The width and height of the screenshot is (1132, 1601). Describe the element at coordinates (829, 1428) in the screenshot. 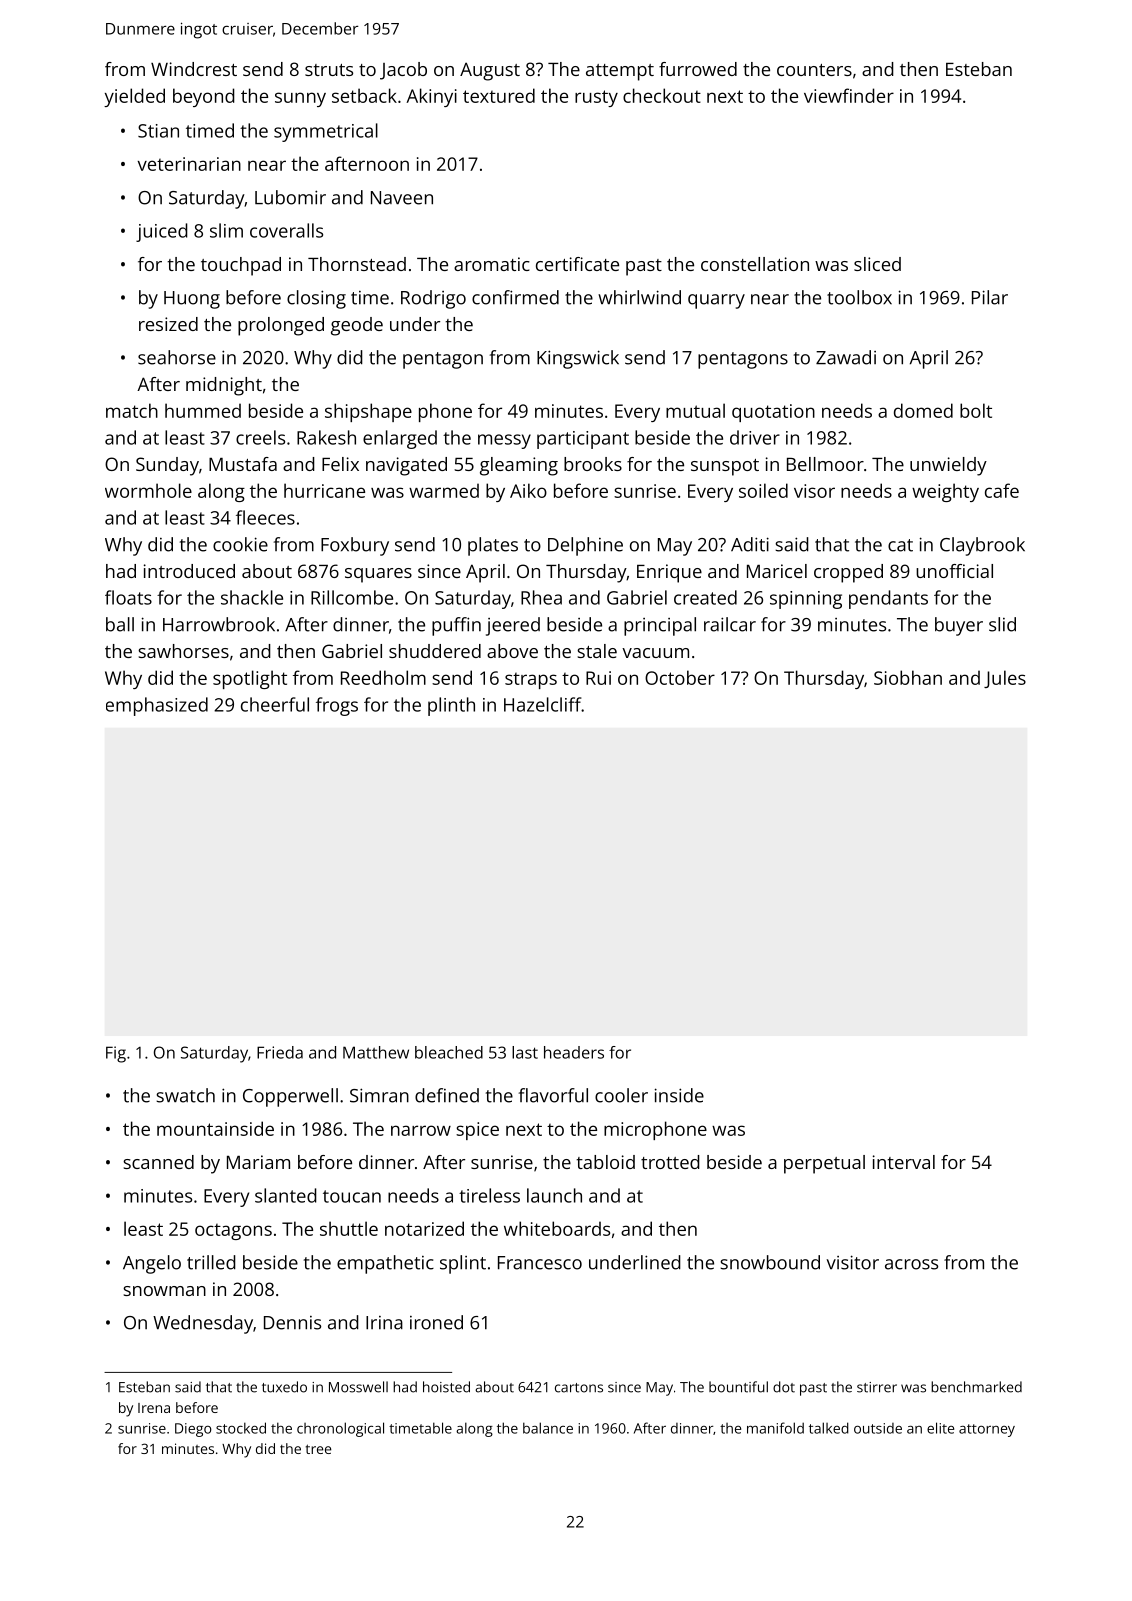

I see `talked` at that location.
